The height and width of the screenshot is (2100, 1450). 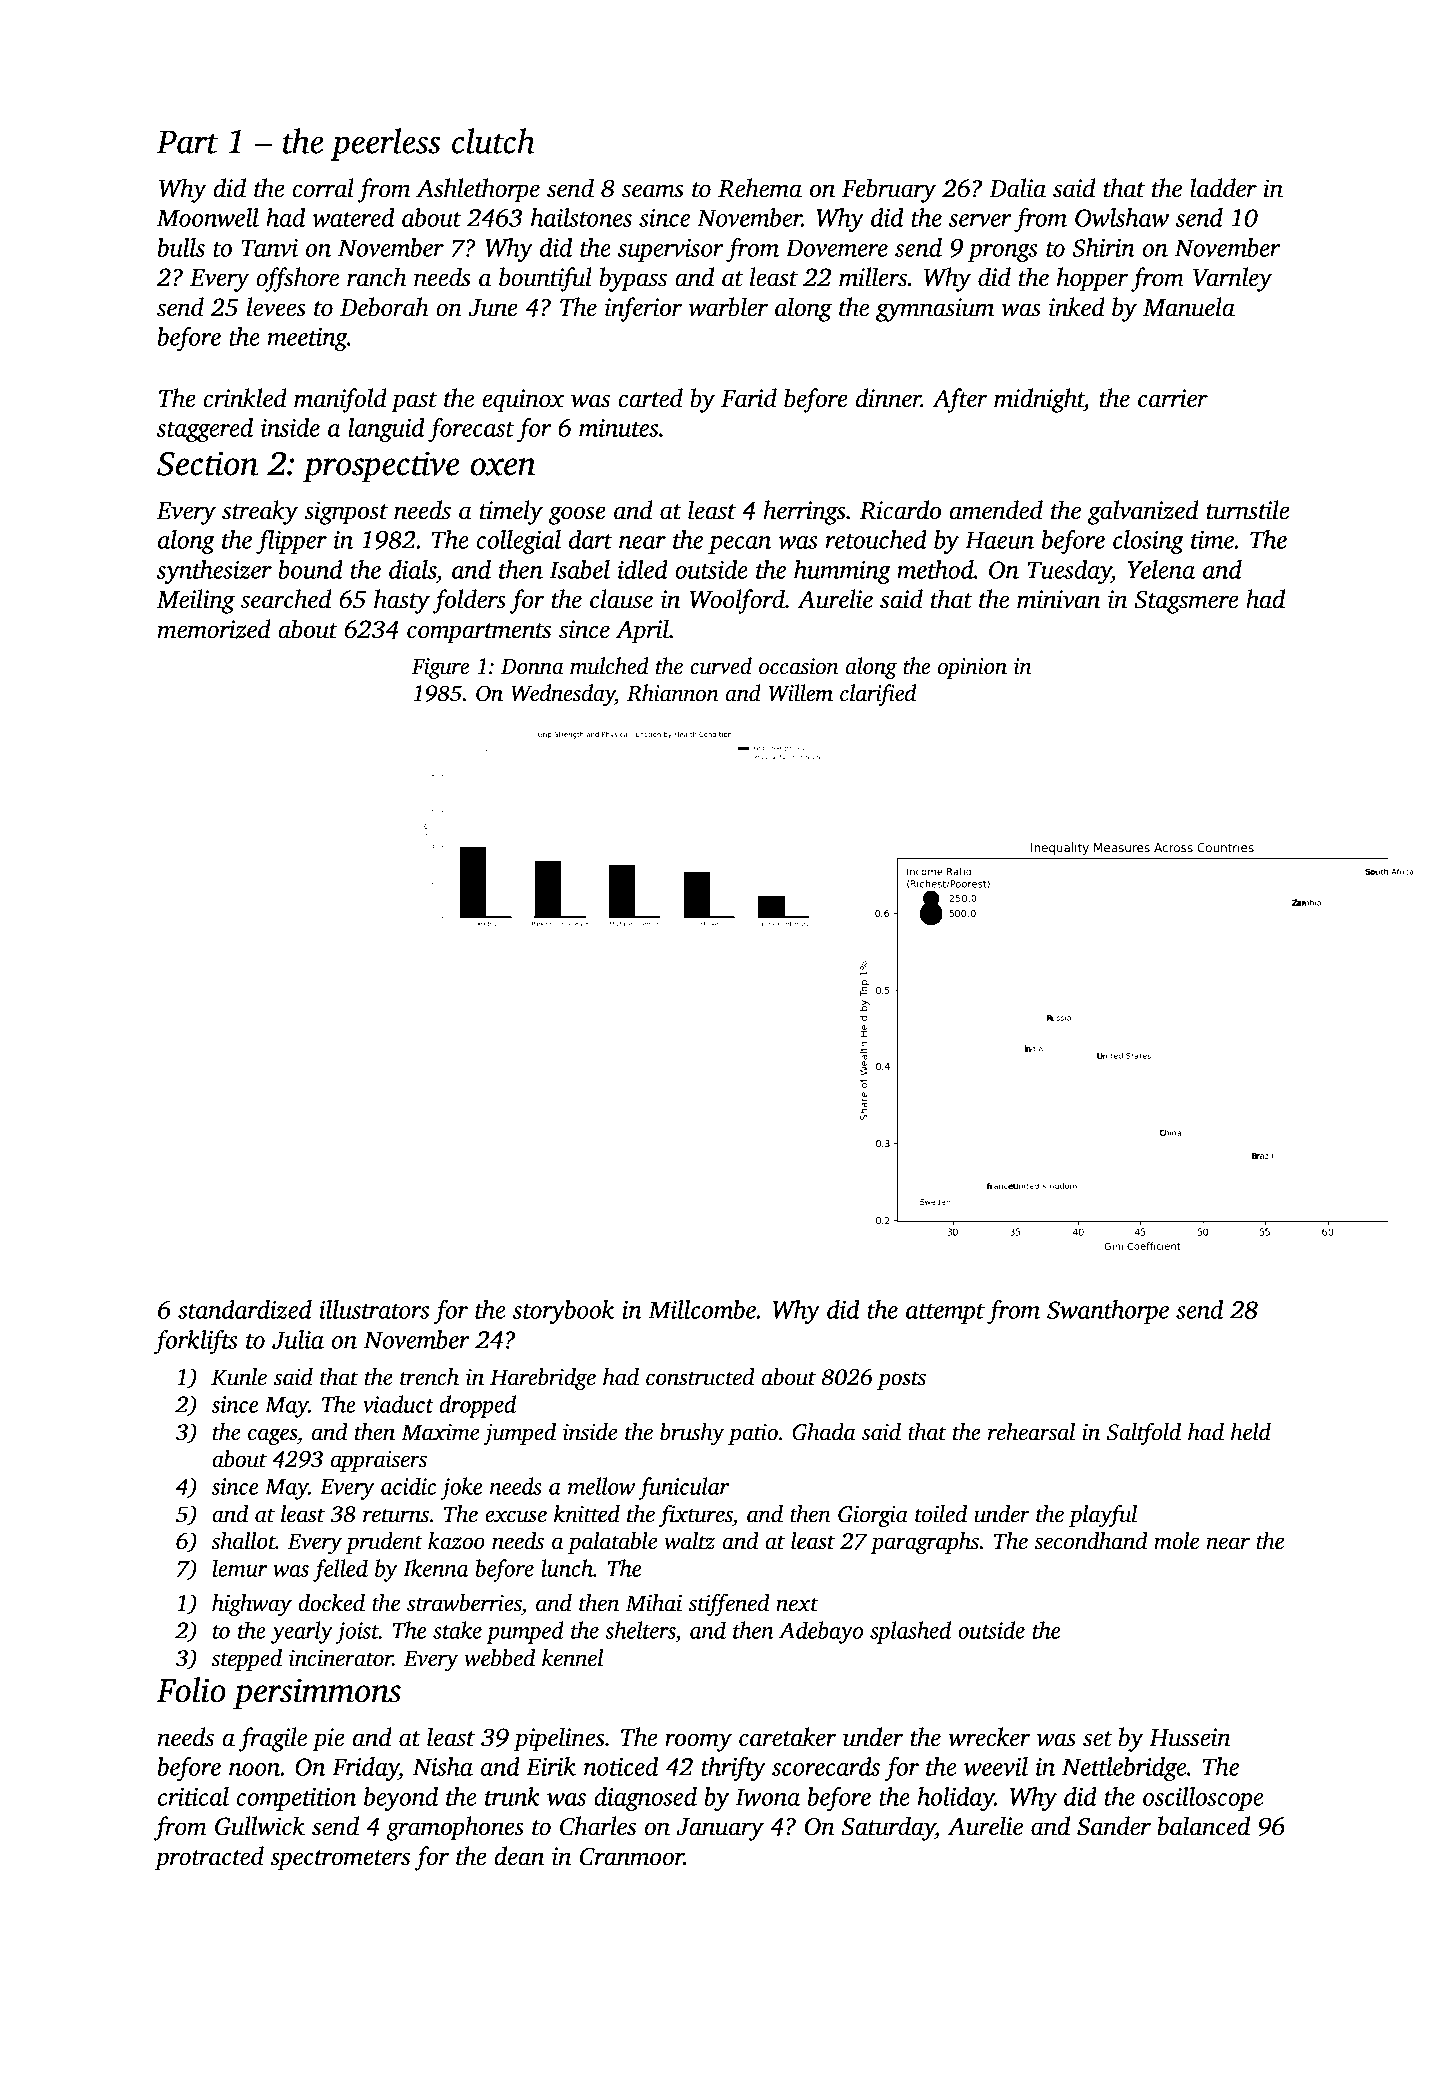 I want to click on next, so click(x=797, y=1604).
